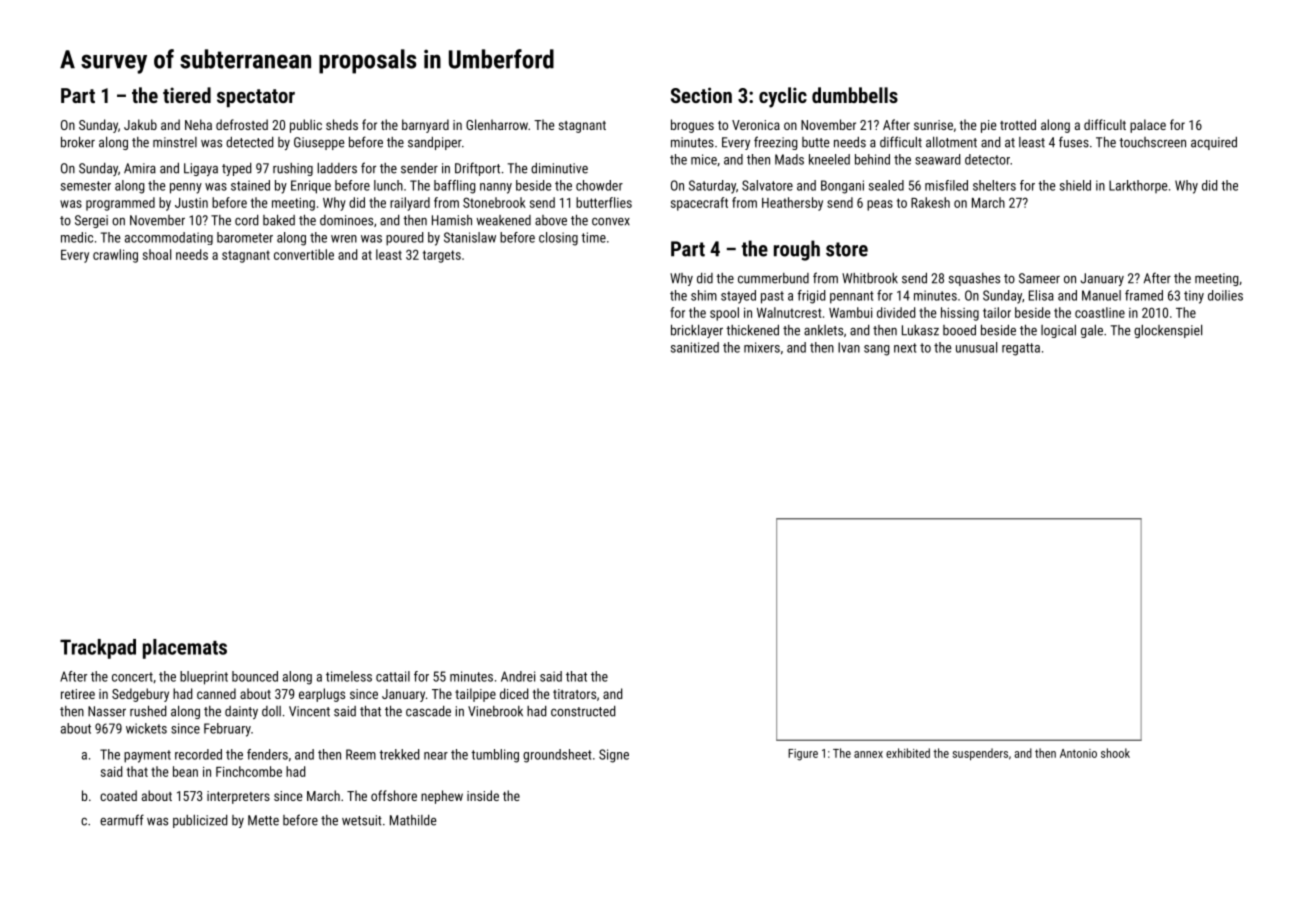 The height and width of the screenshot is (924, 1308). What do you see at coordinates (1138, 186) in the screenshot?
I see `Larkthorpe` at bounding box center [1138, 186].
